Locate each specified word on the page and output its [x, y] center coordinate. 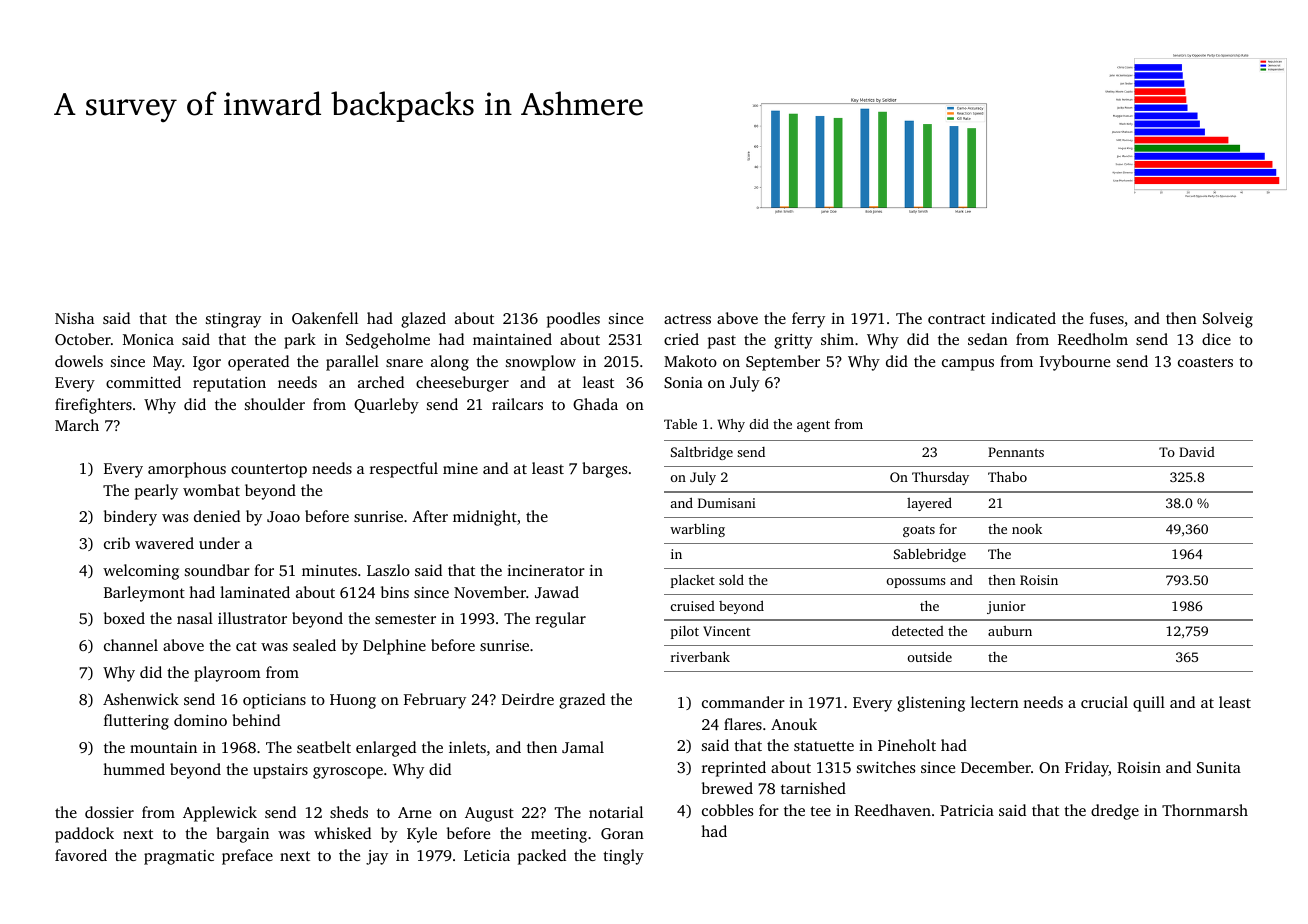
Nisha [74, 318]
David [1197, 452]
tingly [623, 857]
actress [687, 319]
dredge [1115, 812]
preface [247, 857]
